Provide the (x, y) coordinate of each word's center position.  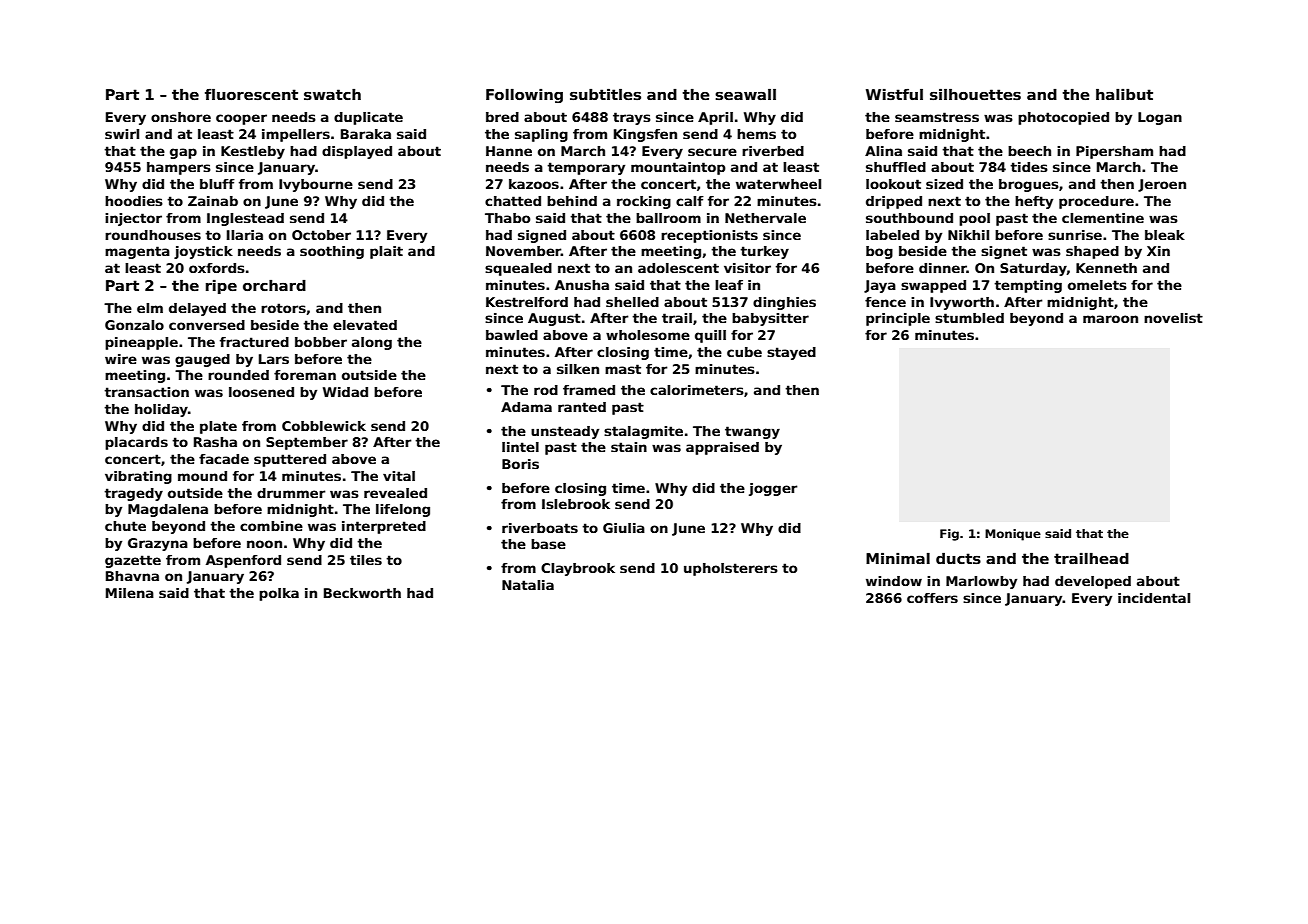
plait (386, 252)
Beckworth (362, 593)
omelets (1097, 285)
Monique (1013, 535)
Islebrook (576, 504)
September (307, 443)
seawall (745, 94)
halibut (1124, 94)
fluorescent (251, 94)
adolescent (678, 268)
